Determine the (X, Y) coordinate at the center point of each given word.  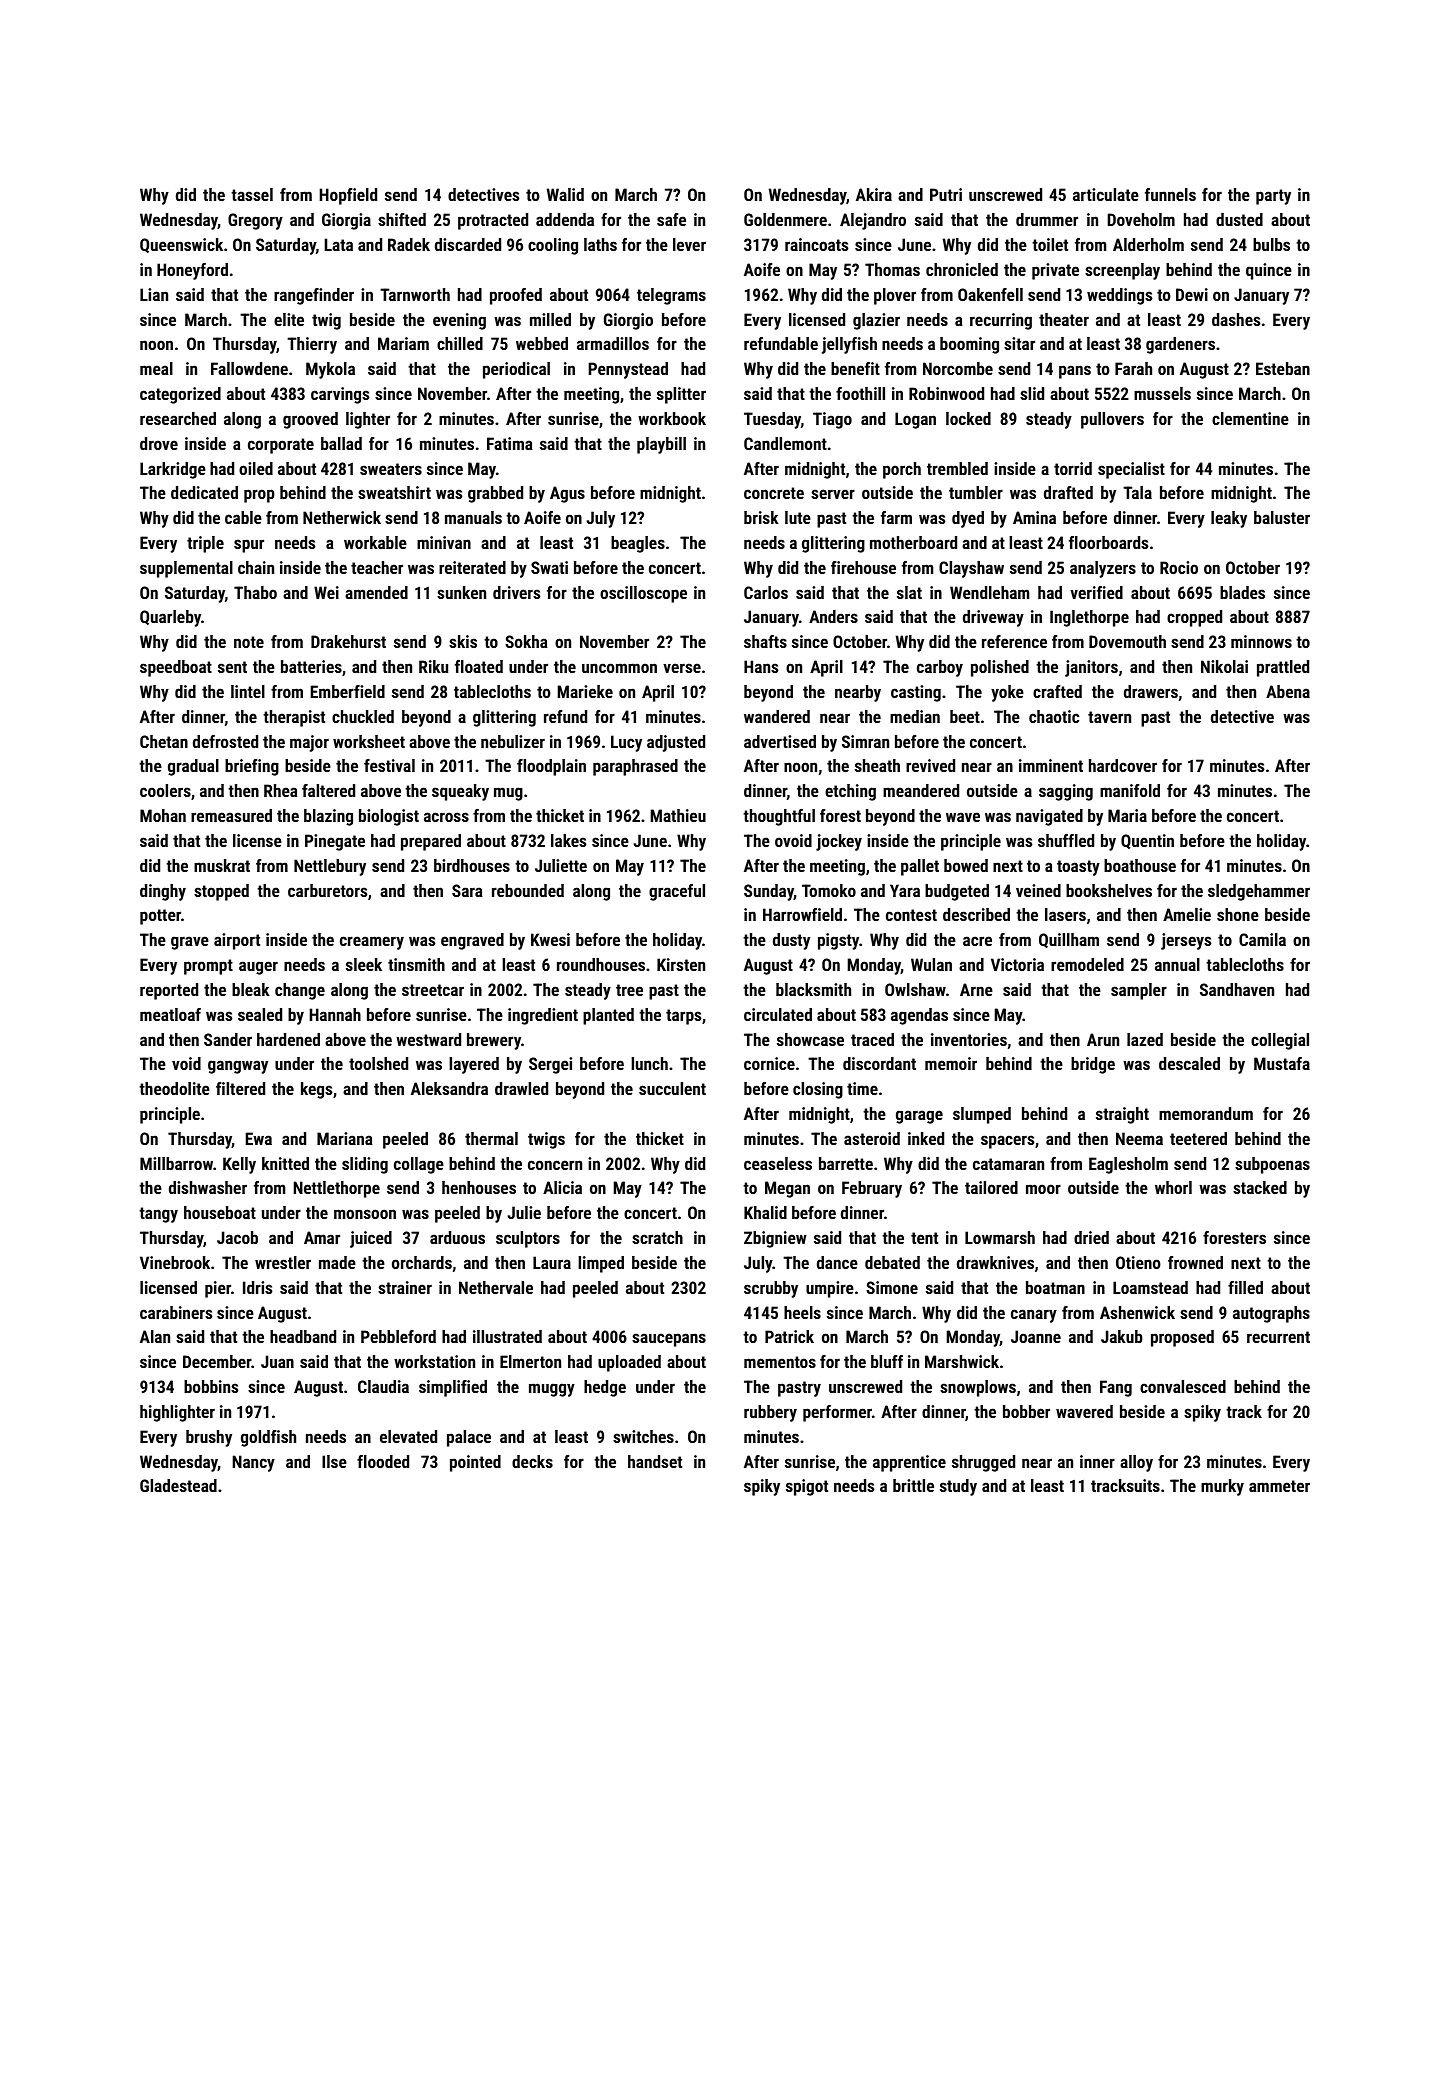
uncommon (619, 668)
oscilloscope (643, 594)
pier (218, 1289)
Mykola (330, 370)
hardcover (1123, 765)
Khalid (765, 1212)
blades (1242, 592)
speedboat (176, 668)
